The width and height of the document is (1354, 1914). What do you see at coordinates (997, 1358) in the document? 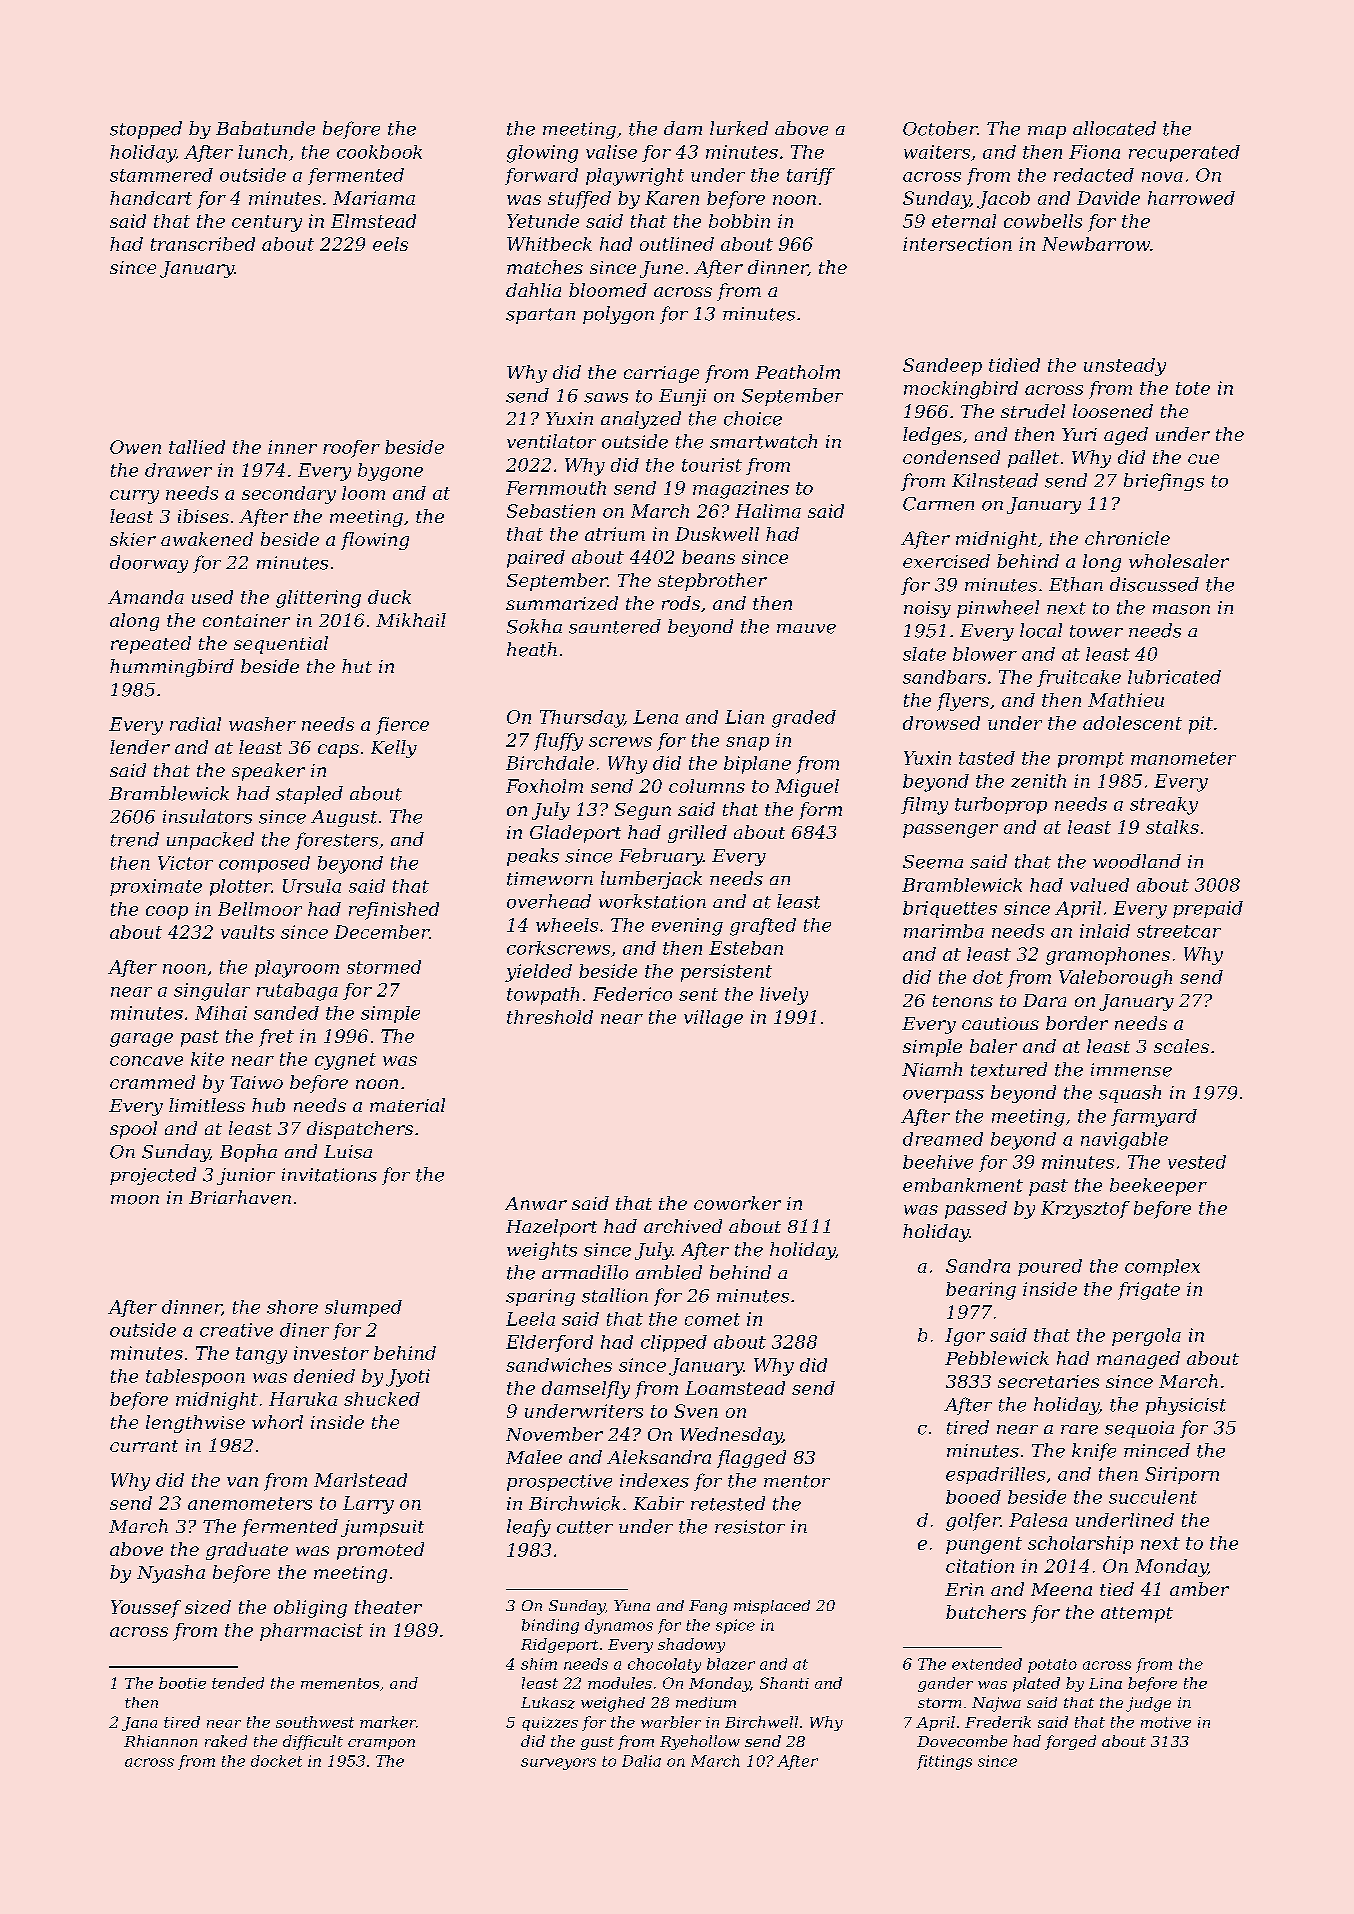
I see `Pebblewick` at bounding box center [997, 1358].
